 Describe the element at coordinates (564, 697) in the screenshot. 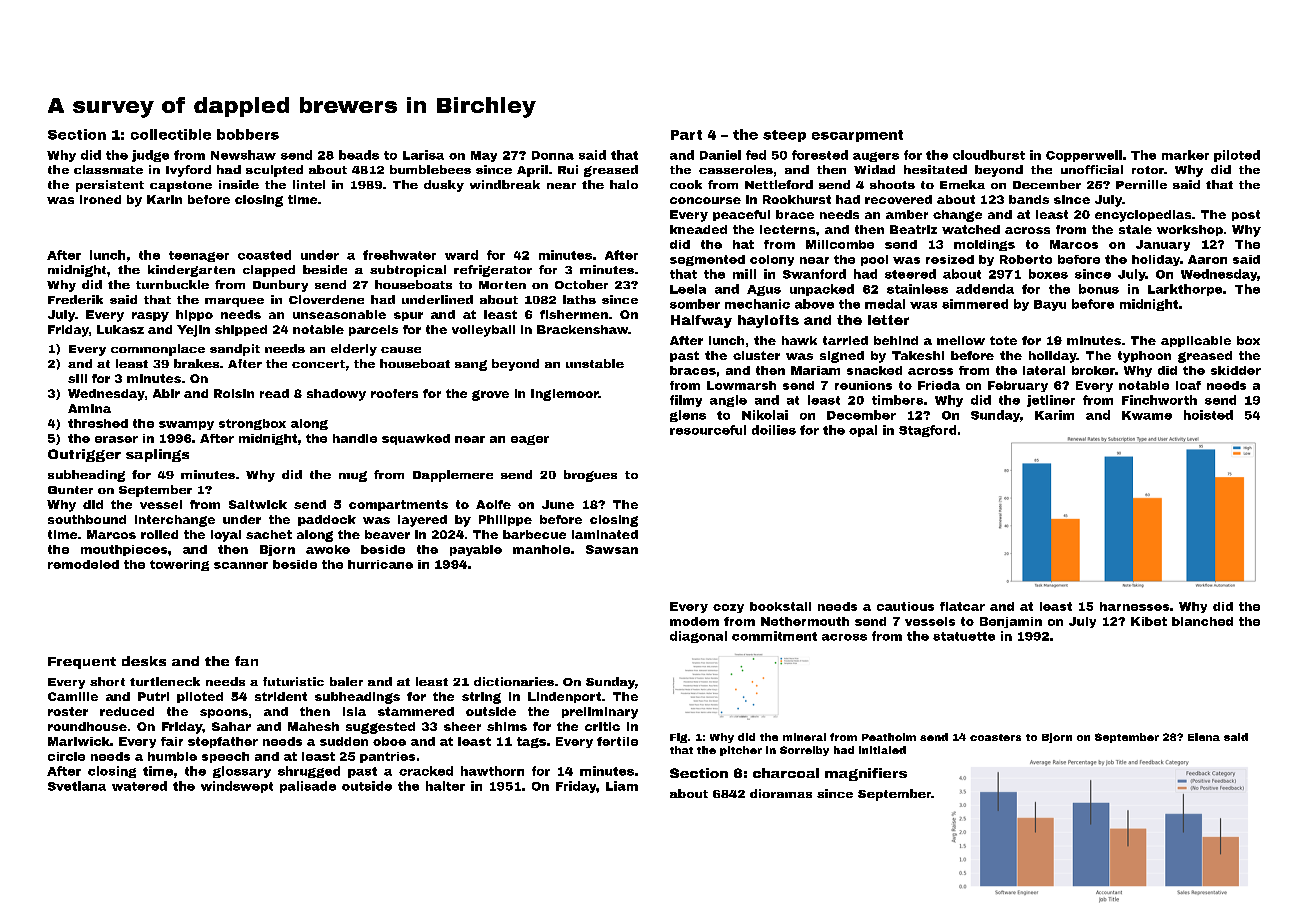

I see `Lindenport` at that location.
